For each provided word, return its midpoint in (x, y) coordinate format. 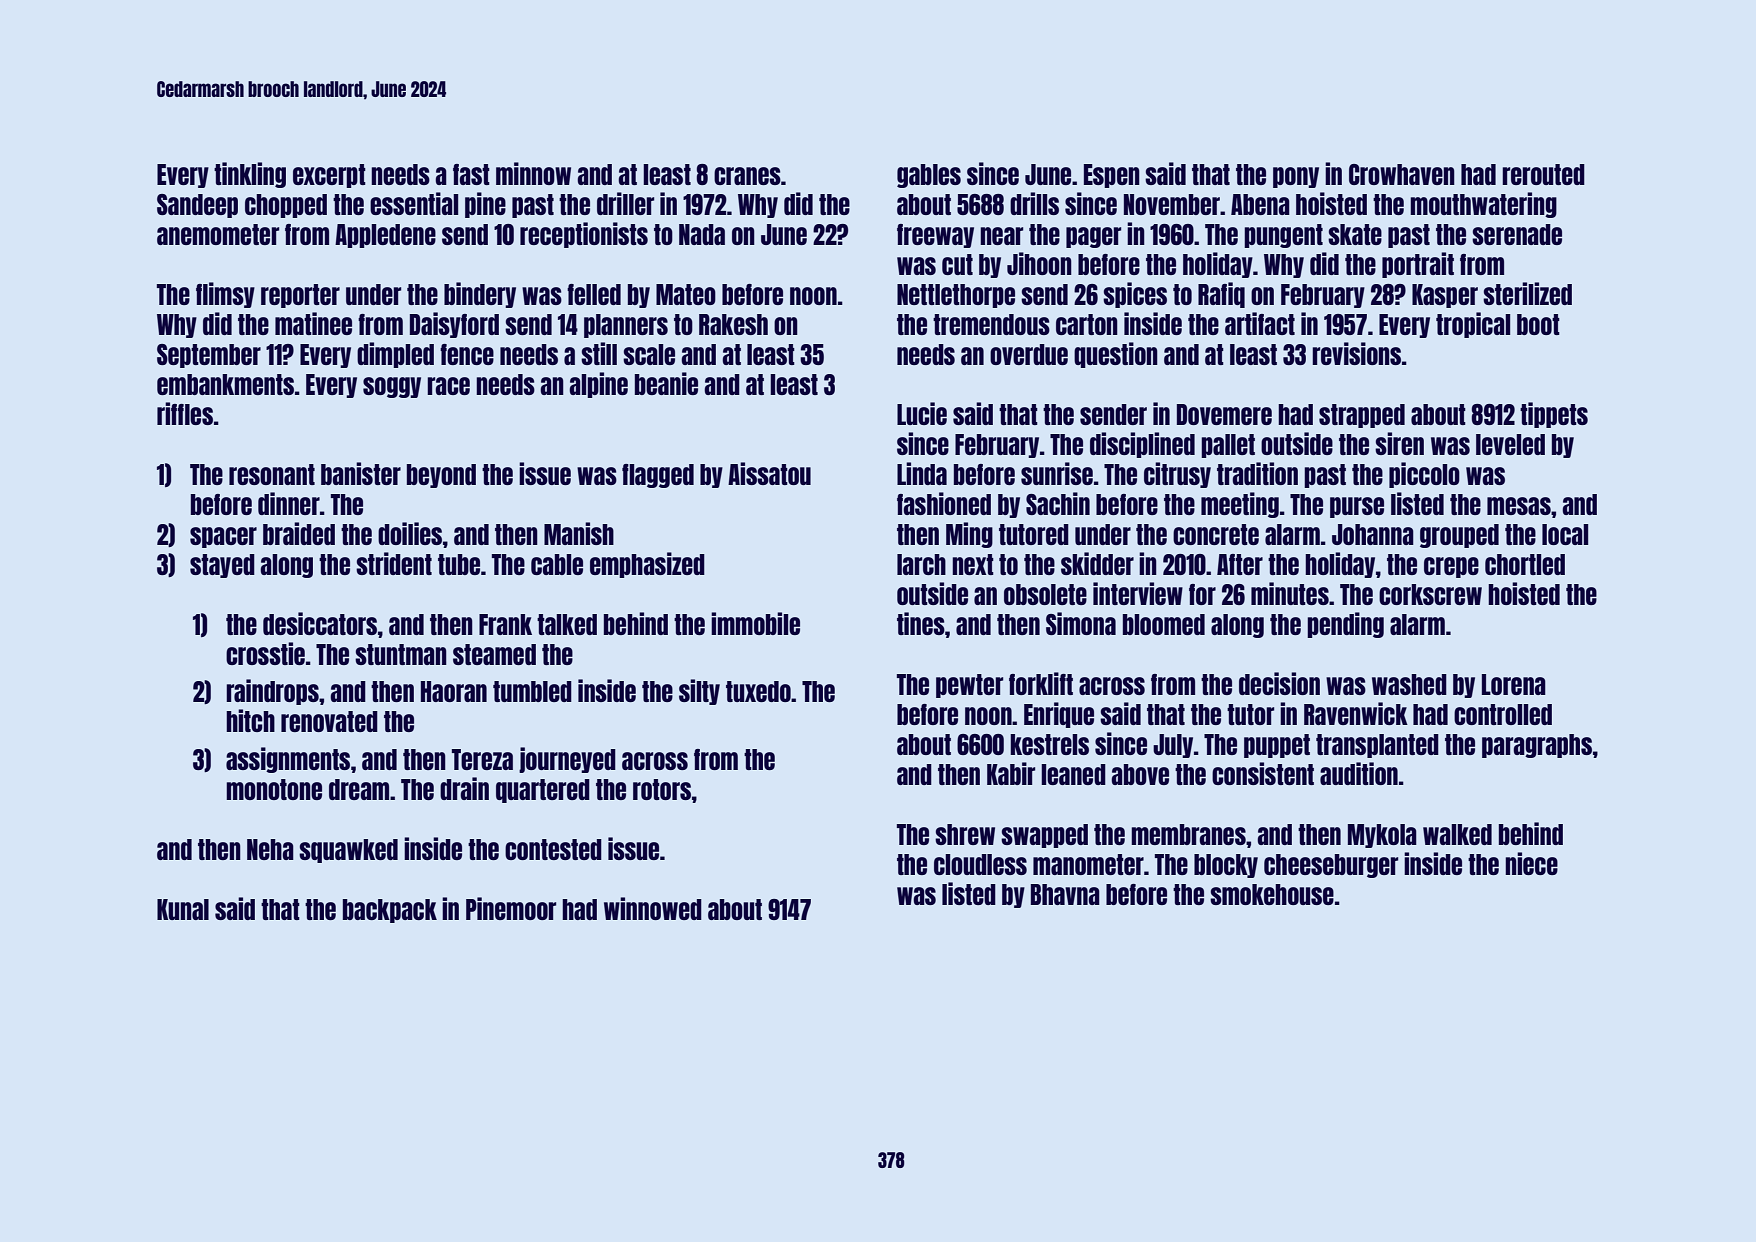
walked (1457, 834)
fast (471, 174)
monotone (274, 789)
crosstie (265, 653)
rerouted (1543, 174)
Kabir (1011, 773)
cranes (747, 176)
